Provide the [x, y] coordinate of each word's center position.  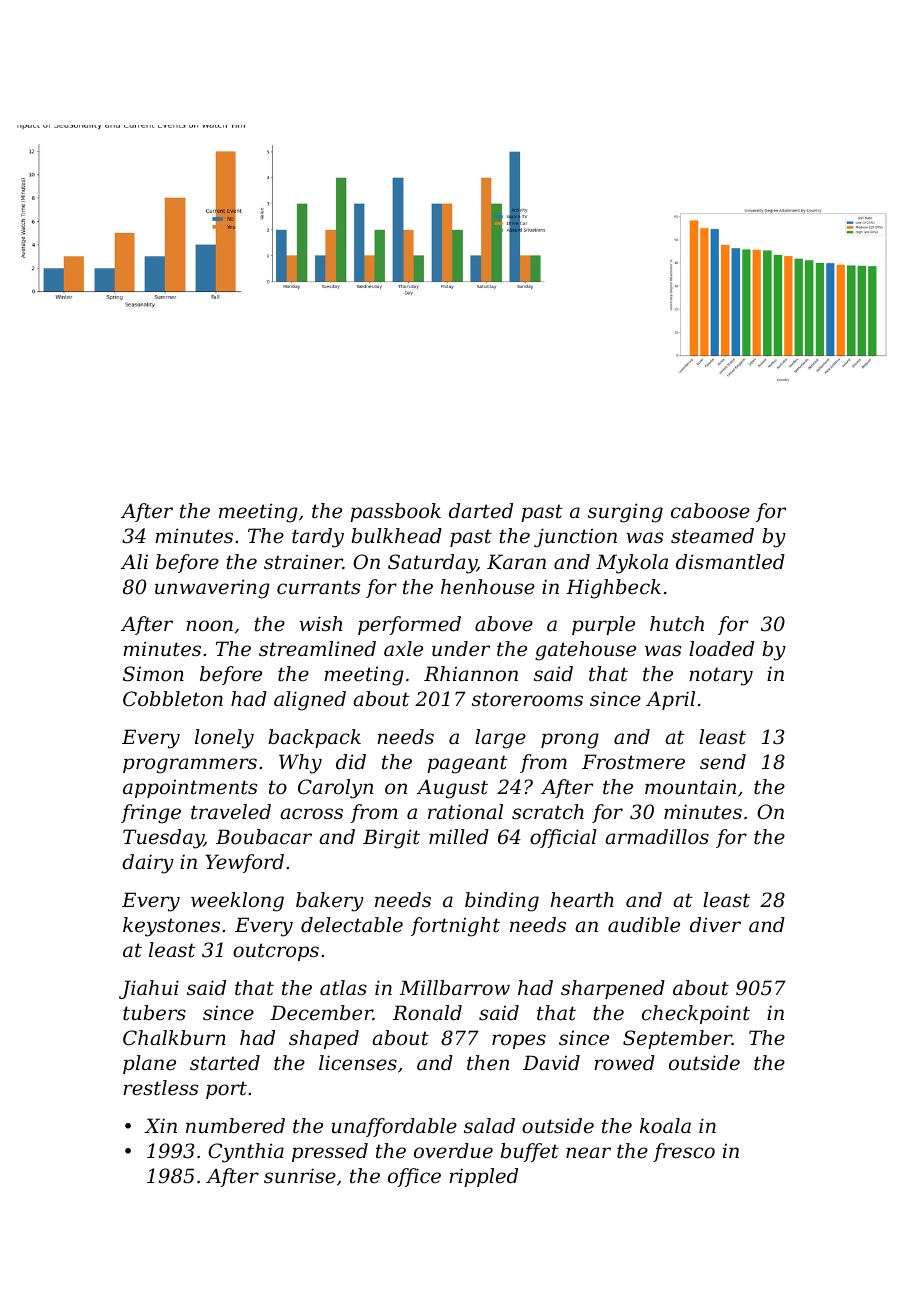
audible [644, 925]
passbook [395, 512]
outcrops [276, 952]
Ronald [427, 1013]
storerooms [527, 699]
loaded [721, 649]
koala [665, 1126]
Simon [153, 674]
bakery [330, 902]
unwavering [212, 589]
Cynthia [246, 1153]
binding [502, 902]
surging [625, 513]
